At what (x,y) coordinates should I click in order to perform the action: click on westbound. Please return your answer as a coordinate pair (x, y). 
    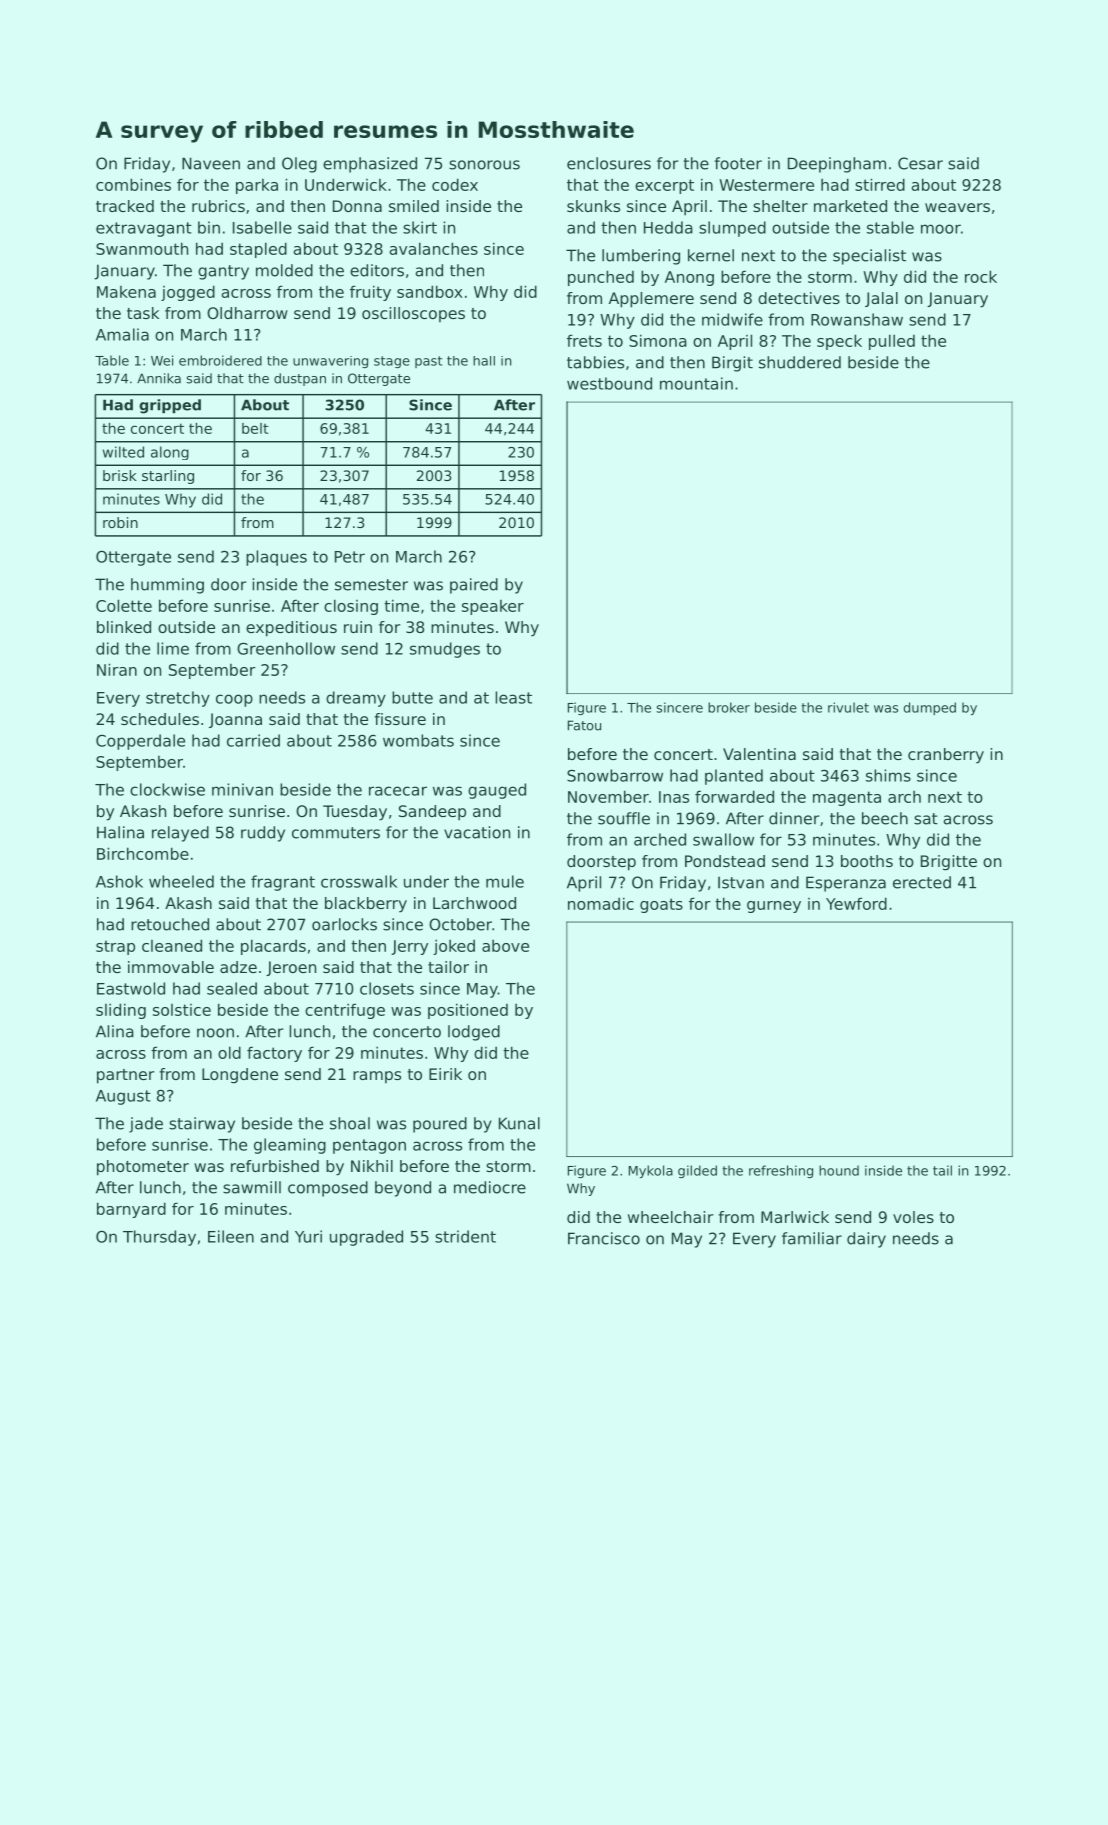
    Looking at the image, I should click on (609, 383).
